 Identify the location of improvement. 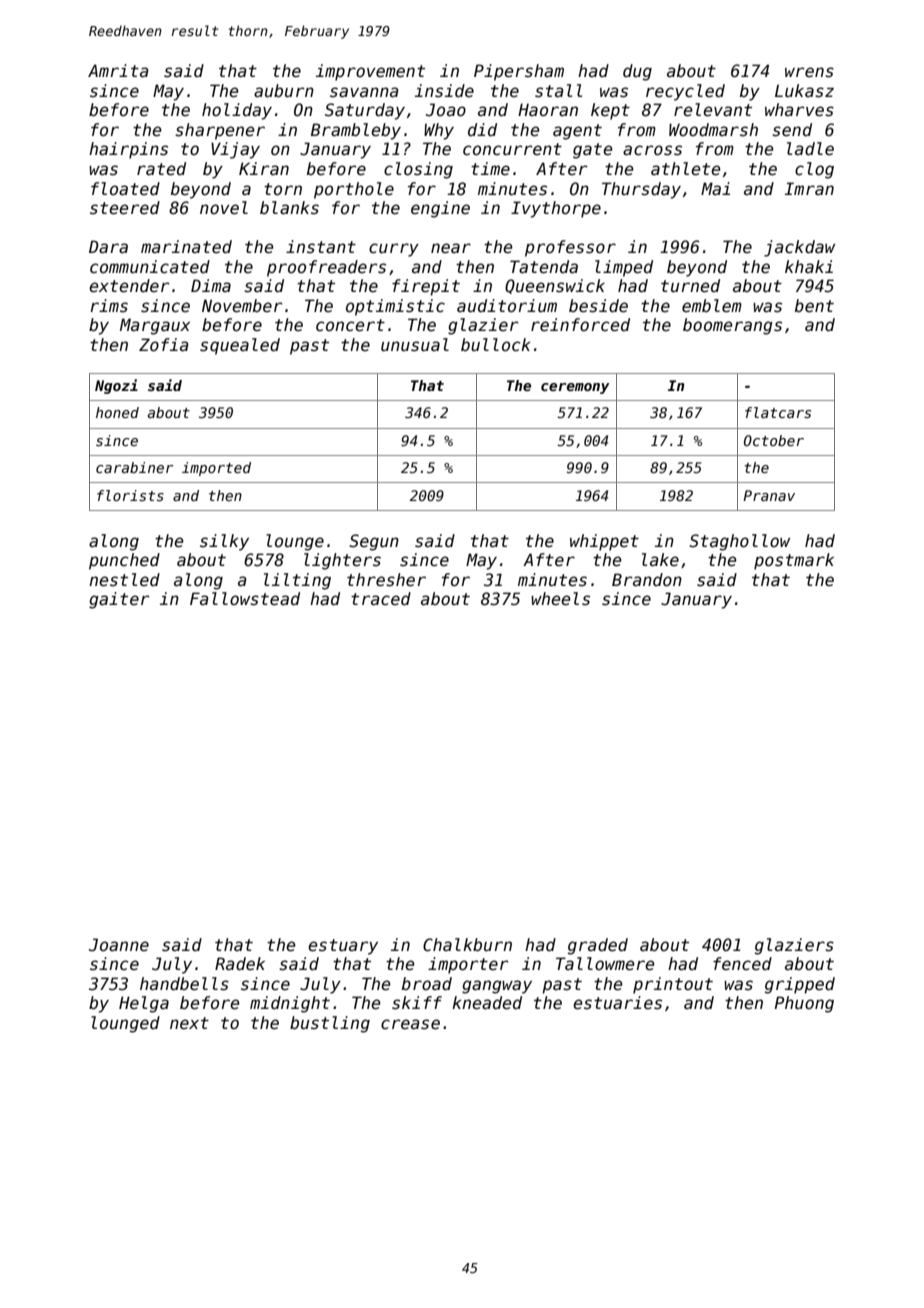
(370, 72).
